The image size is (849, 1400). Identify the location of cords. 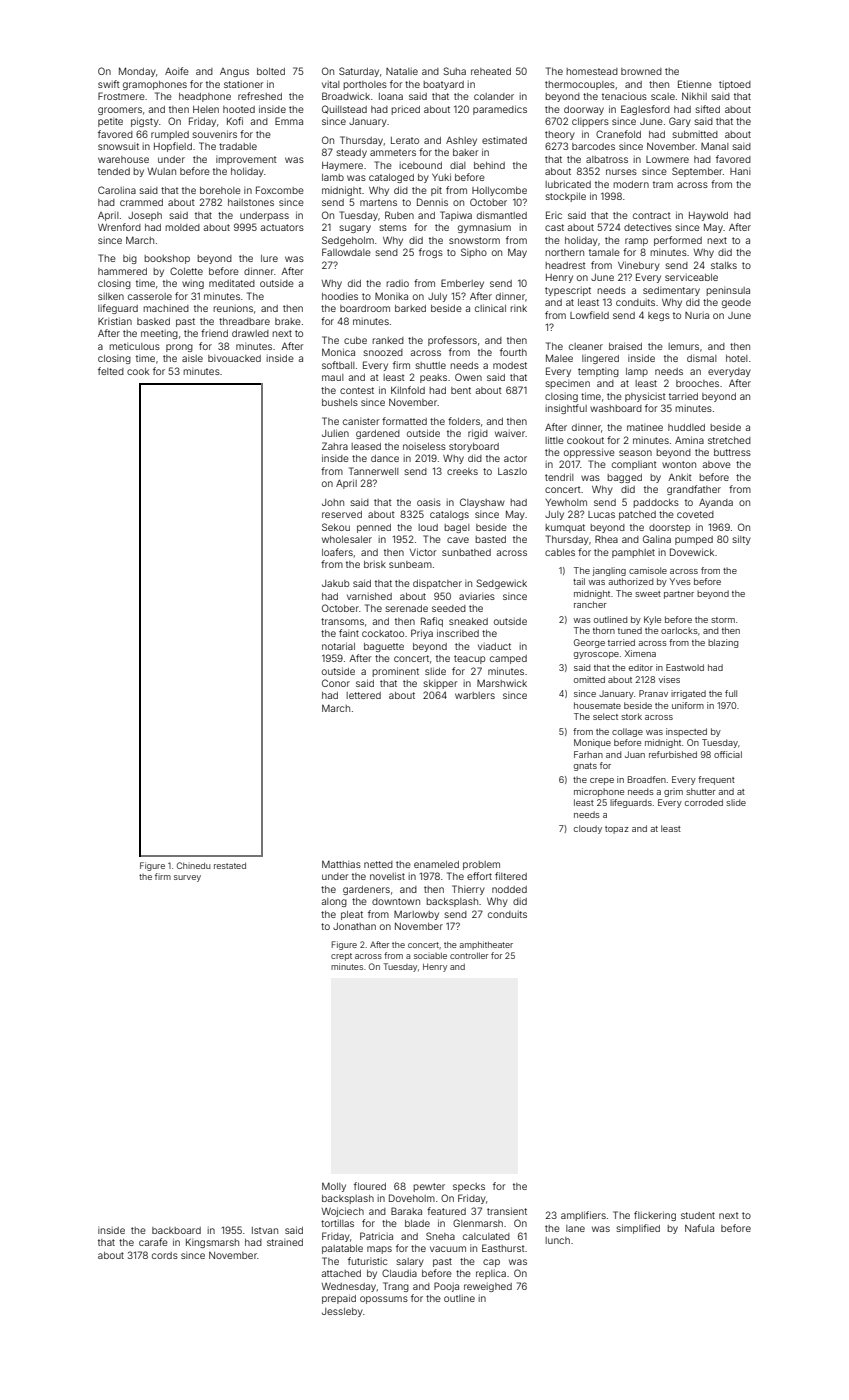
(165, 1255).
